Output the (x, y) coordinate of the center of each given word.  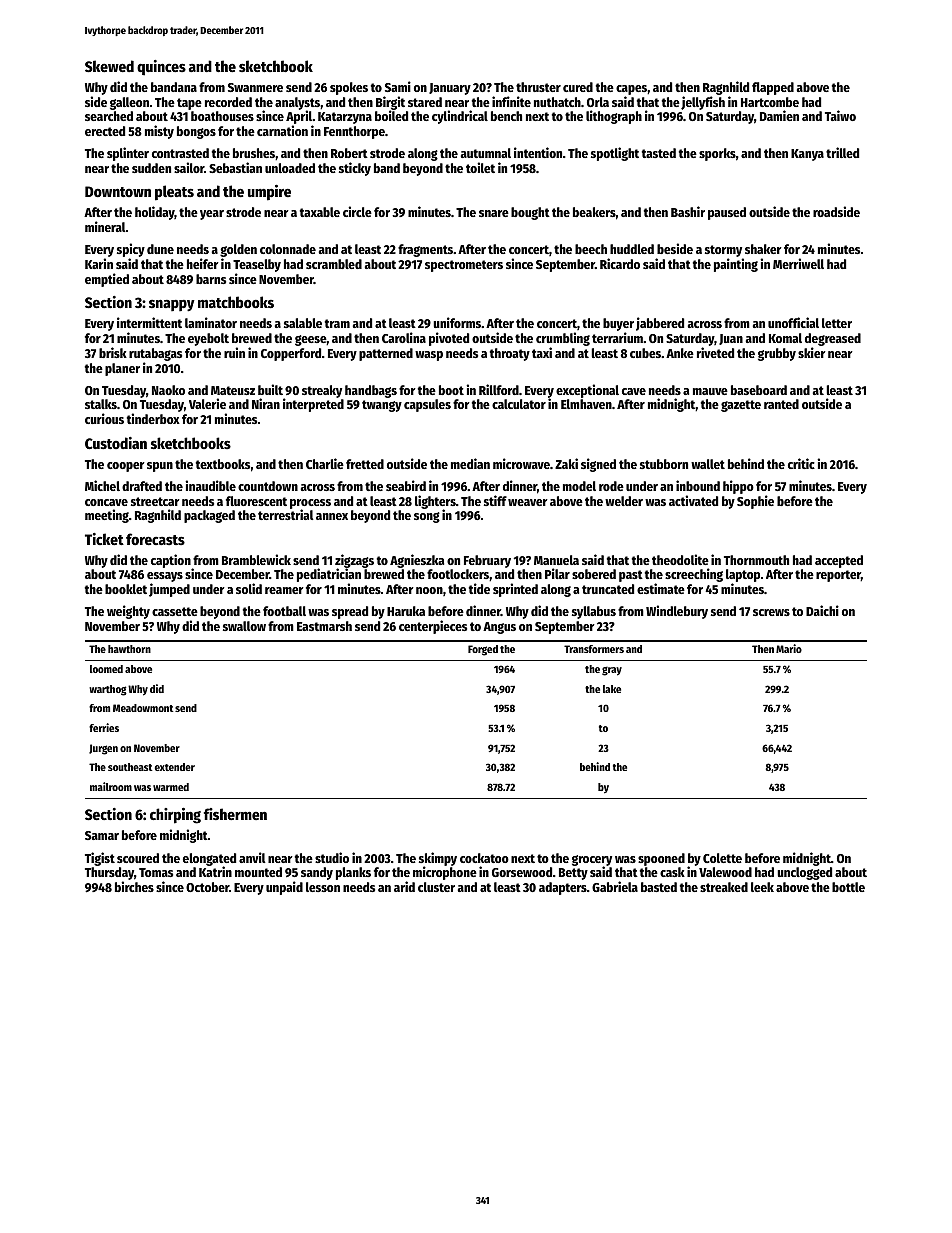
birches (134, 886)
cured (578, 87)
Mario (789, 648)
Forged (483, 650)
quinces (161, 68)
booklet (126, 589)
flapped (773, 88)
